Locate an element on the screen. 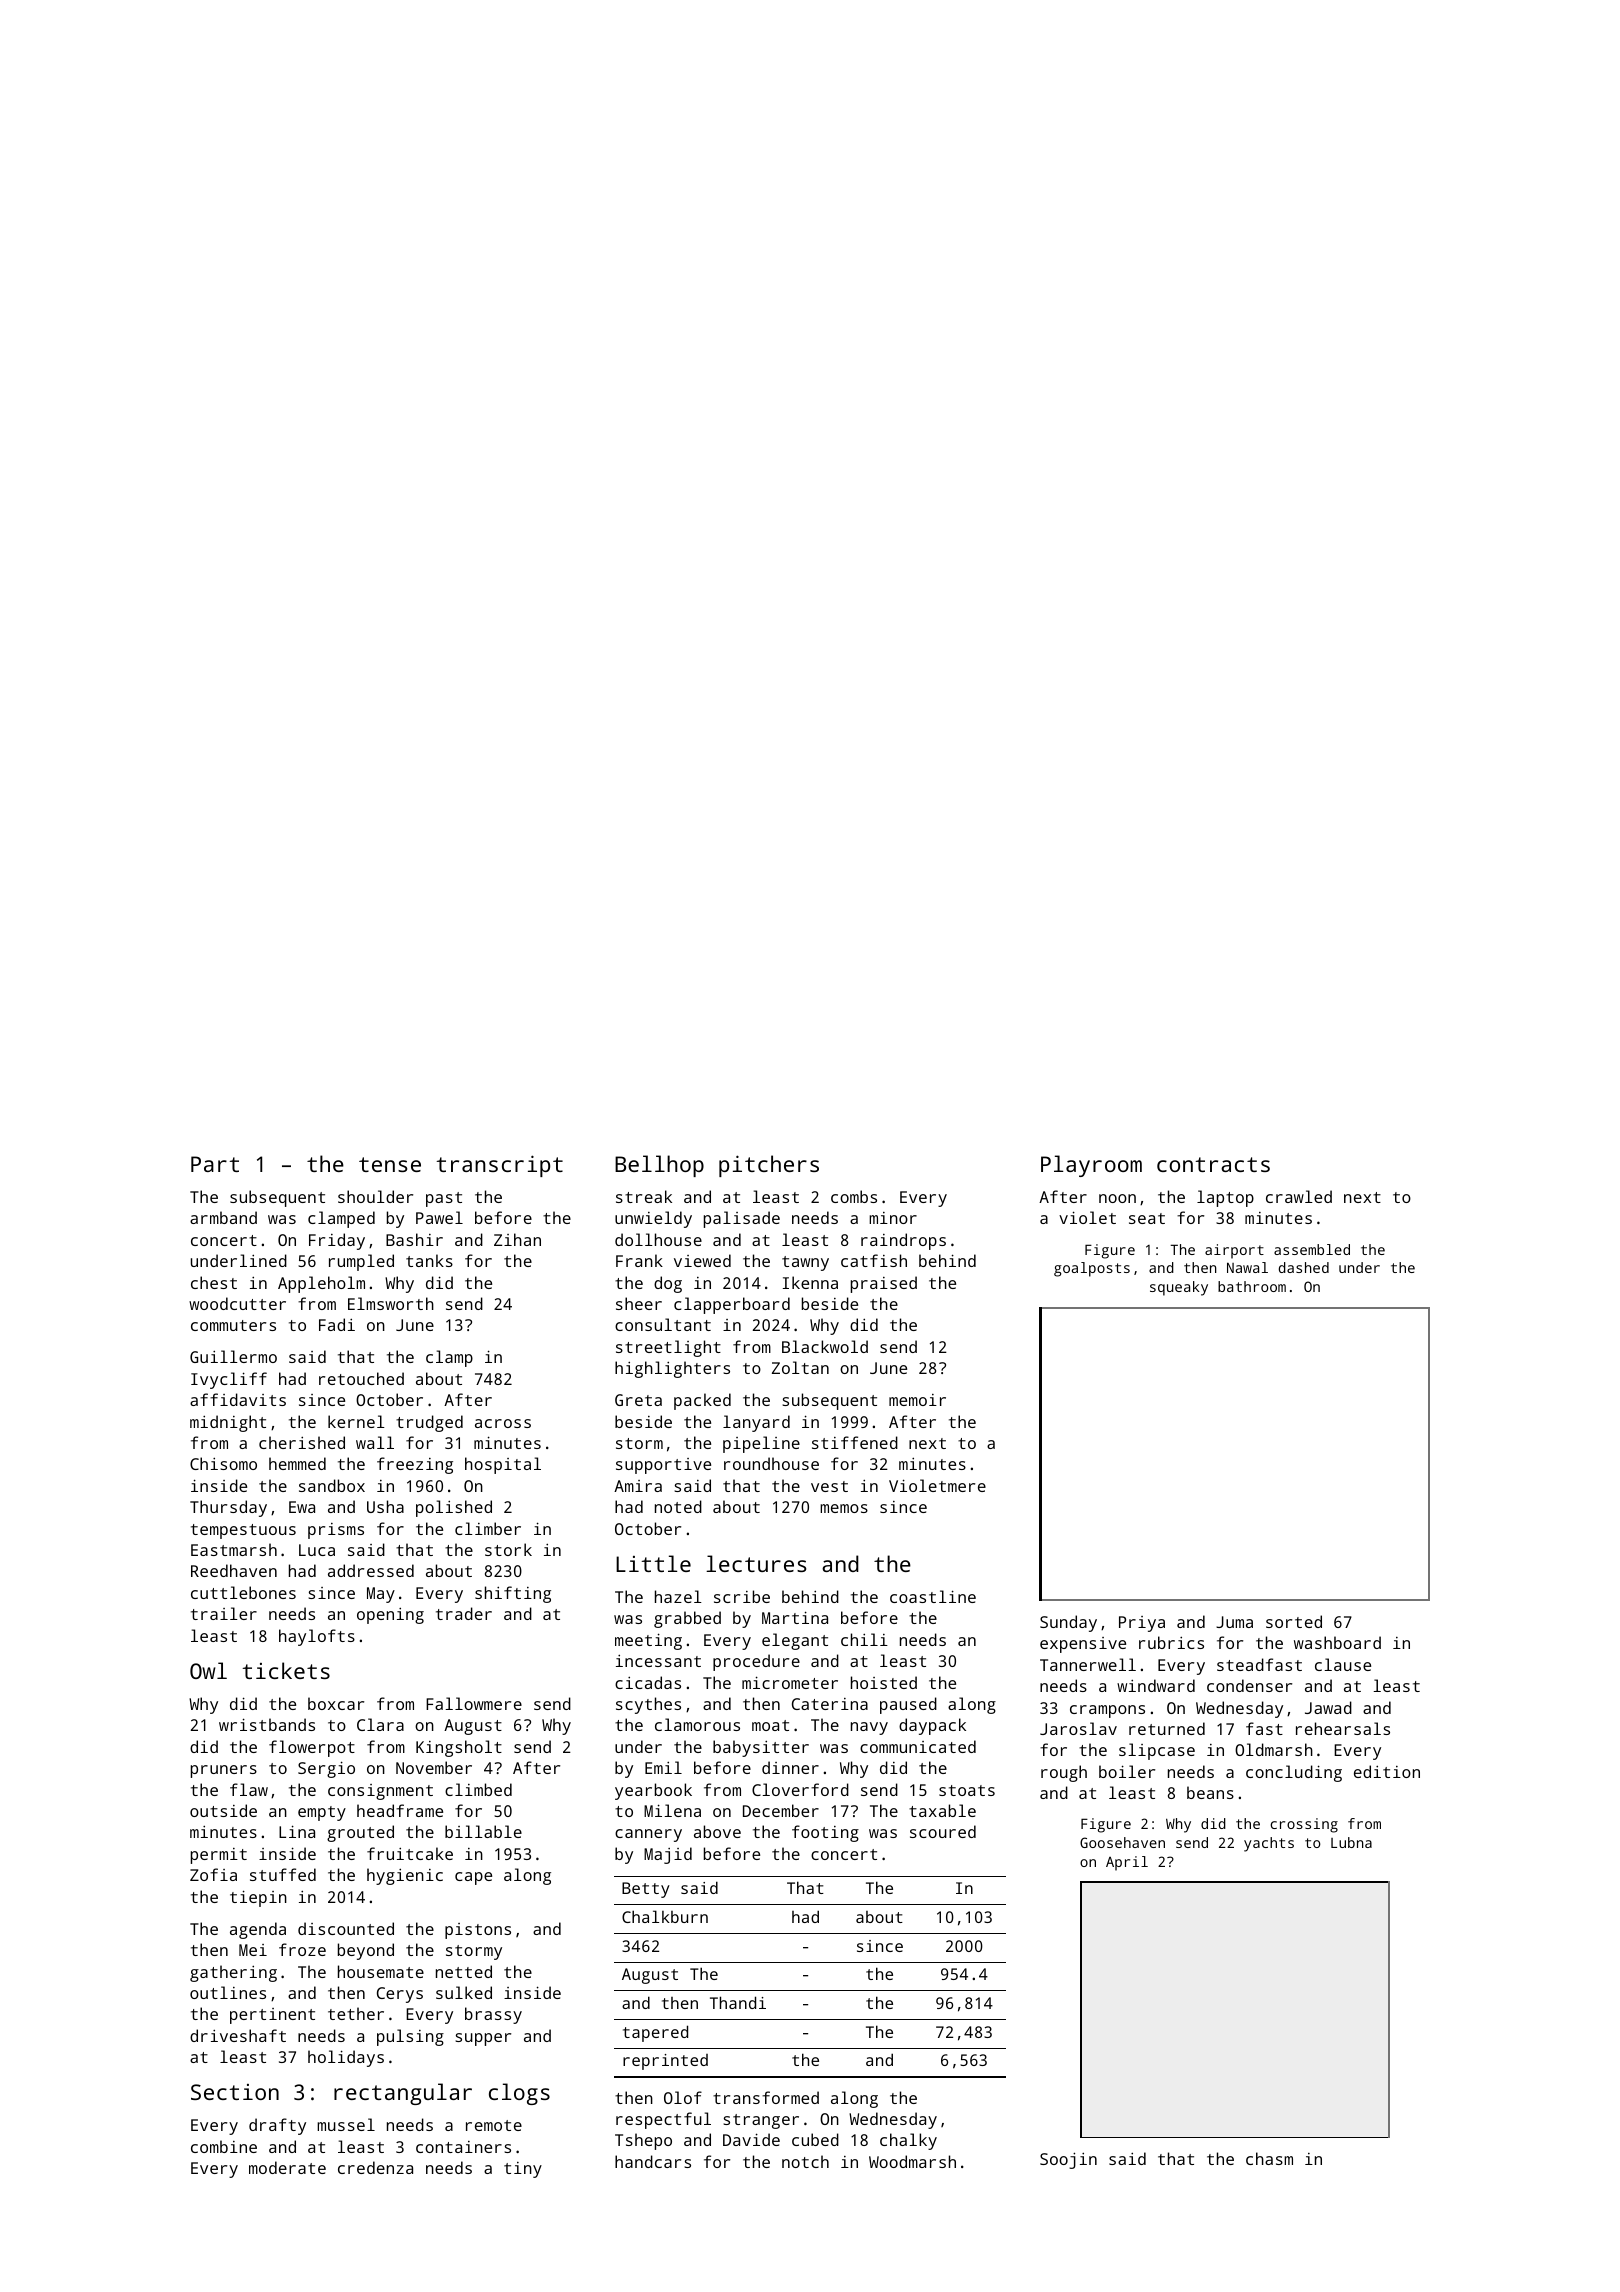 Image resolution: width=1620 pixels, height=2292 pixels. Milena is located at coordinates (672, 1810).
